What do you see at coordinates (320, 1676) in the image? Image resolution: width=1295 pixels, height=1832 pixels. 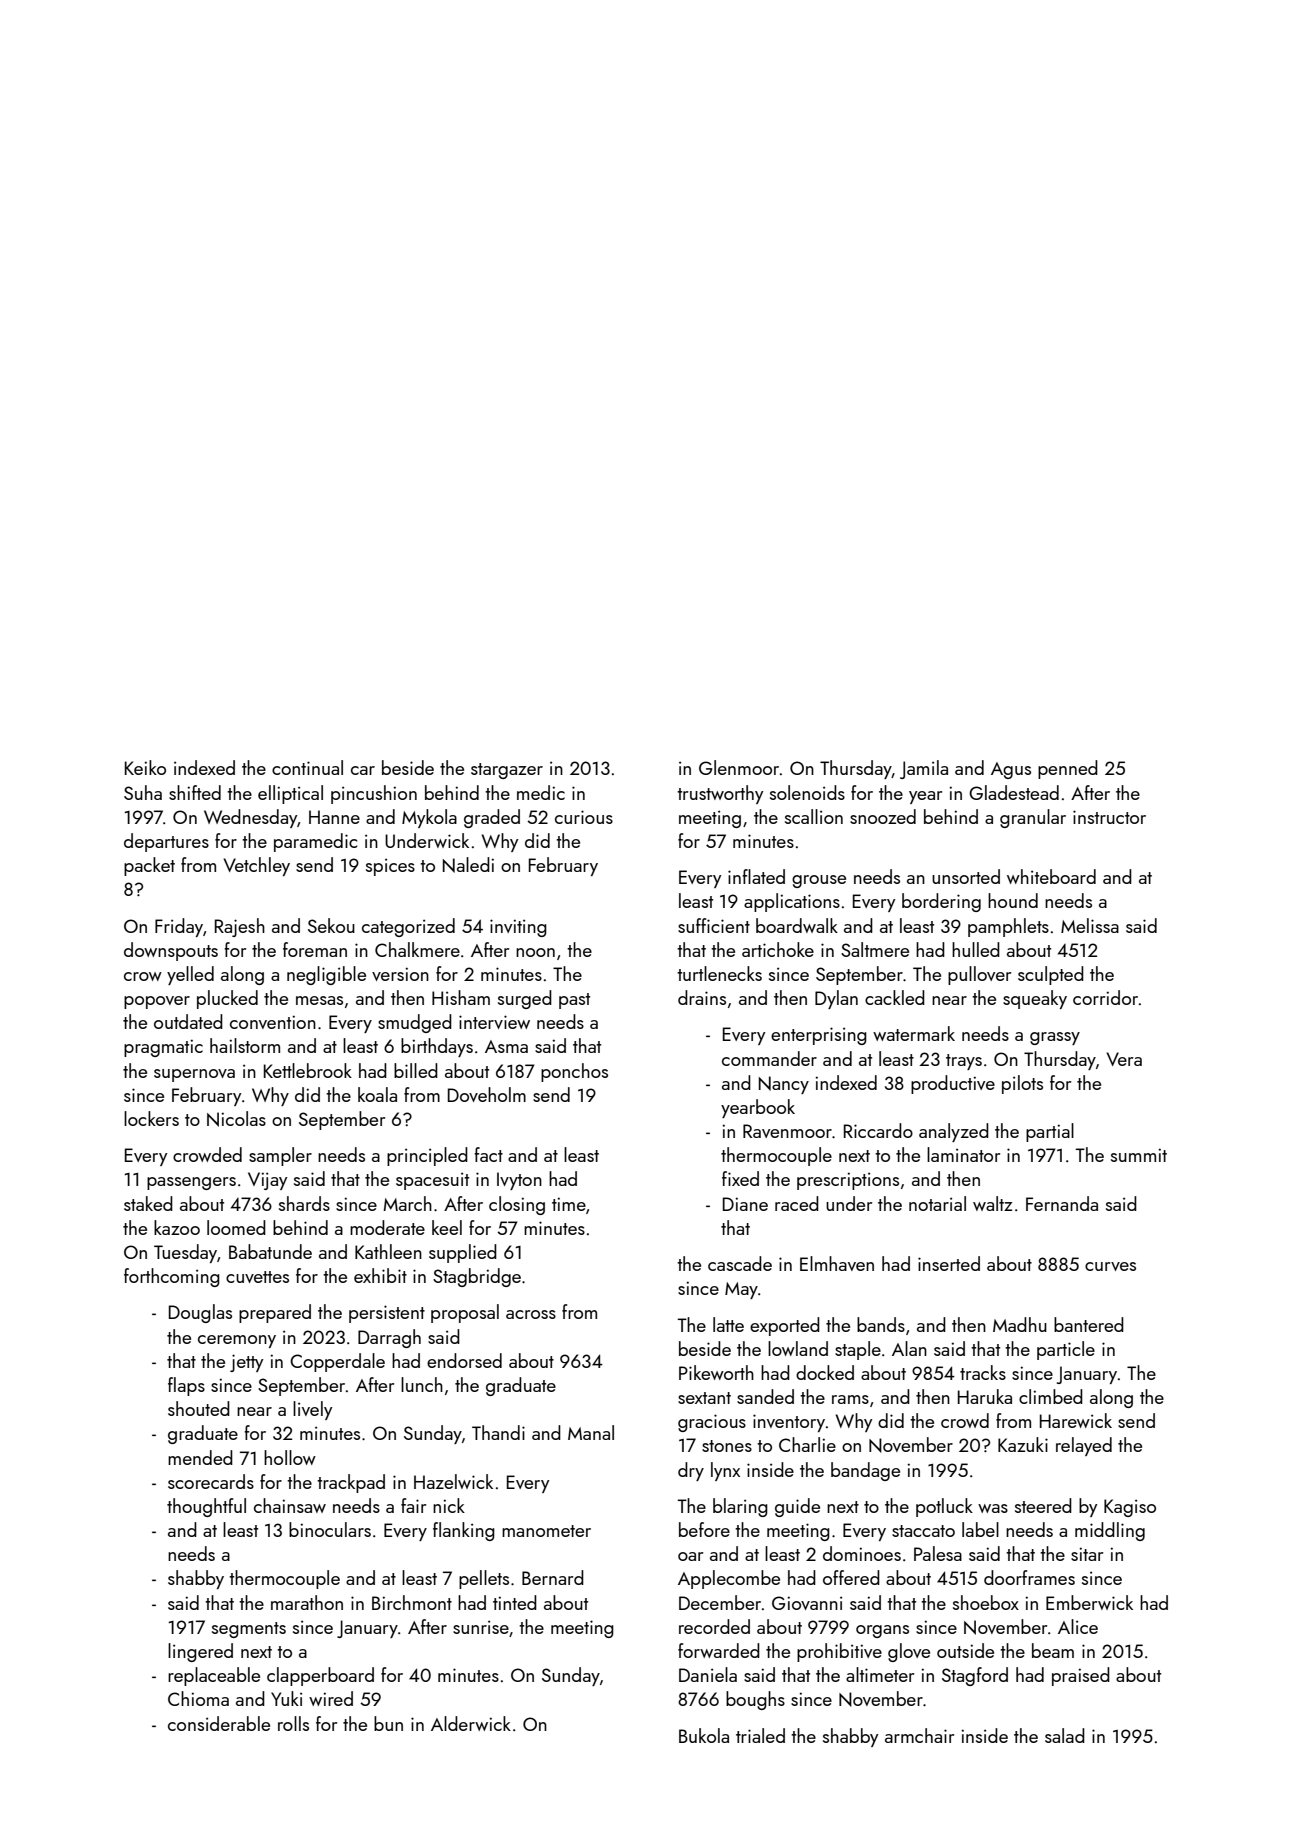 I see `clapperboard` at bounding box center [320, 1676].
